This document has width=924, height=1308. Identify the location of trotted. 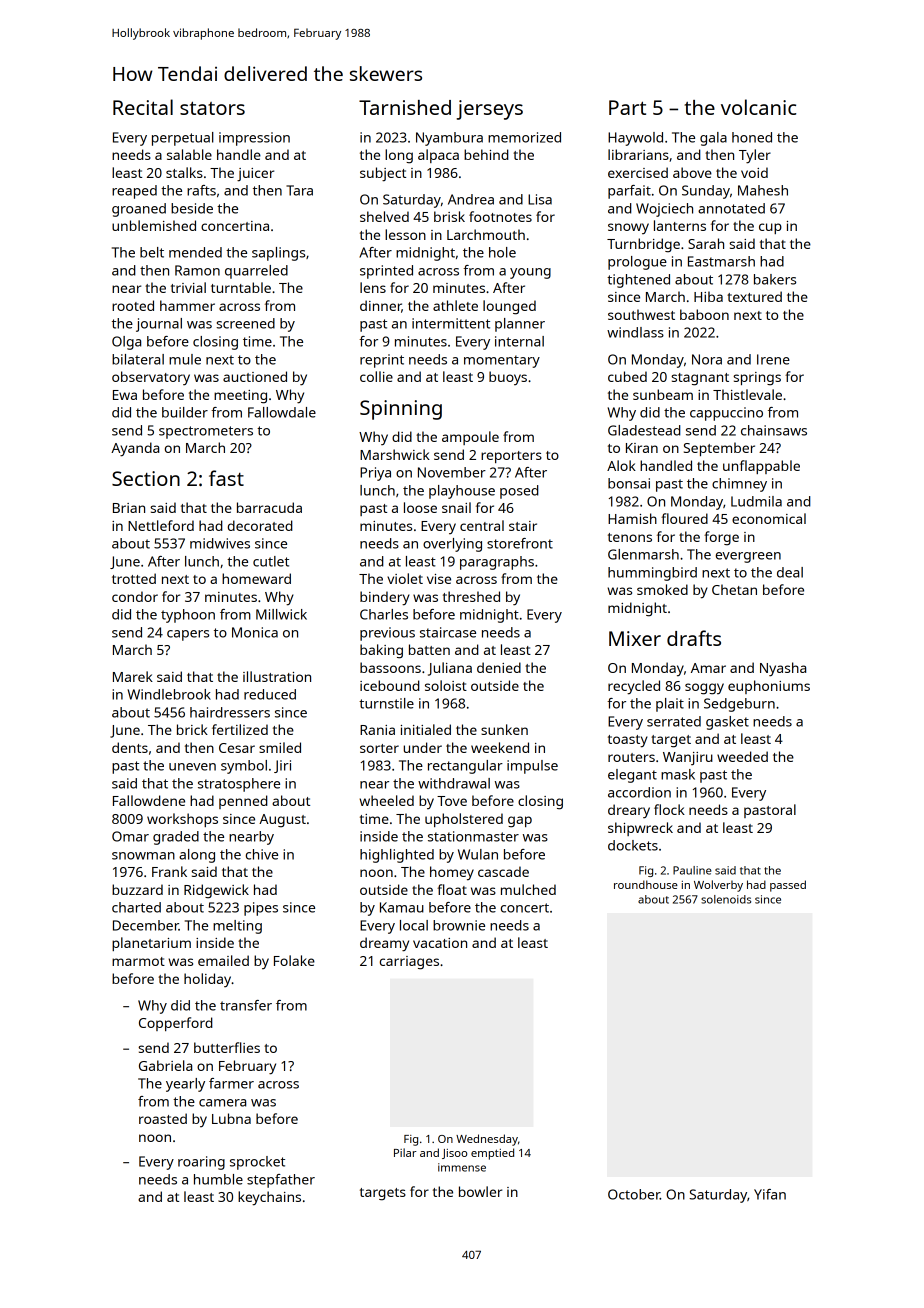
(134, 578).
